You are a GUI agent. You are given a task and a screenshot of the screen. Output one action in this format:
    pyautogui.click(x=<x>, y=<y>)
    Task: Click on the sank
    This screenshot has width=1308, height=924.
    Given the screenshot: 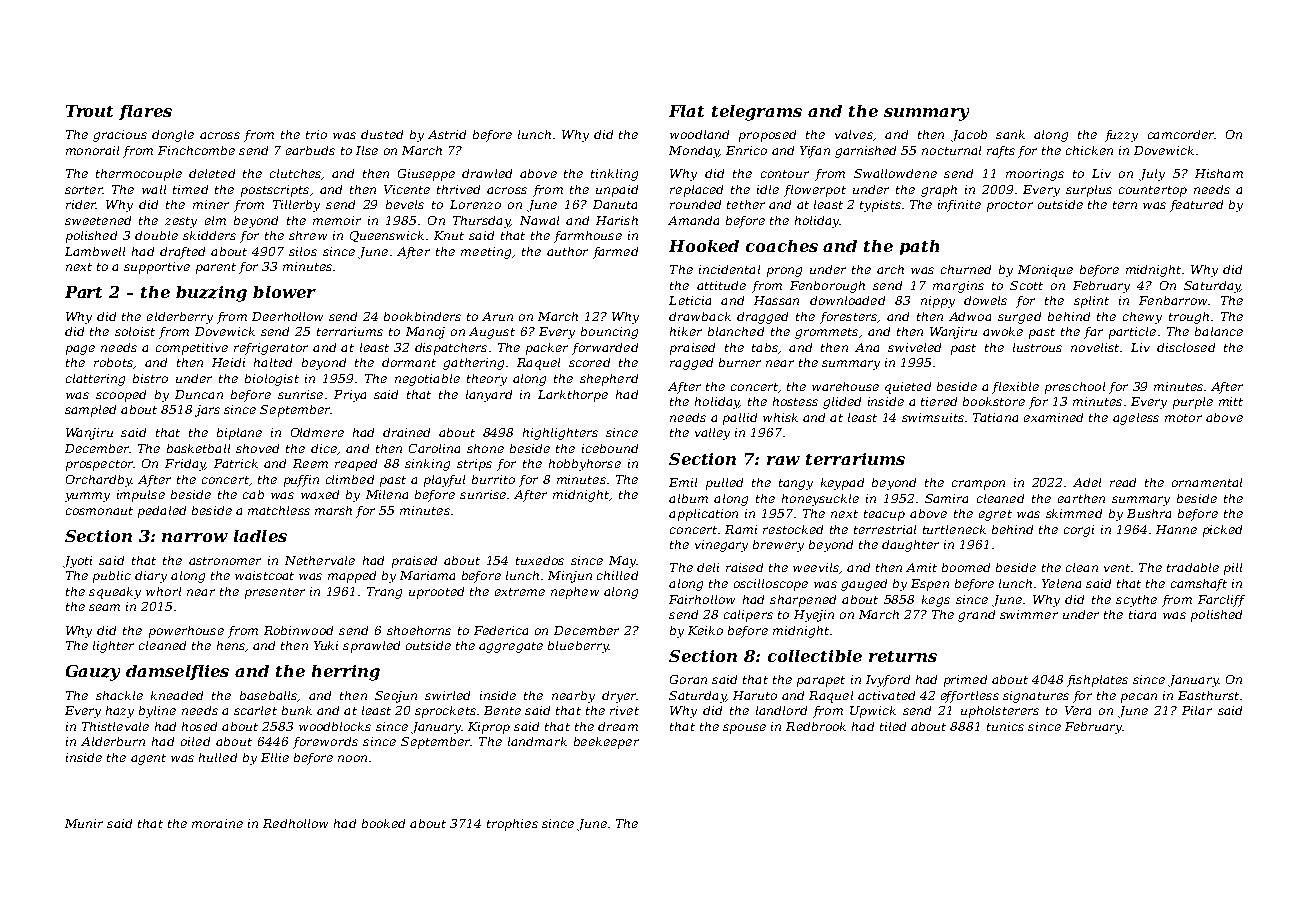 What is the action you would take?
    pyautogui.click(x=1010, y=134)
